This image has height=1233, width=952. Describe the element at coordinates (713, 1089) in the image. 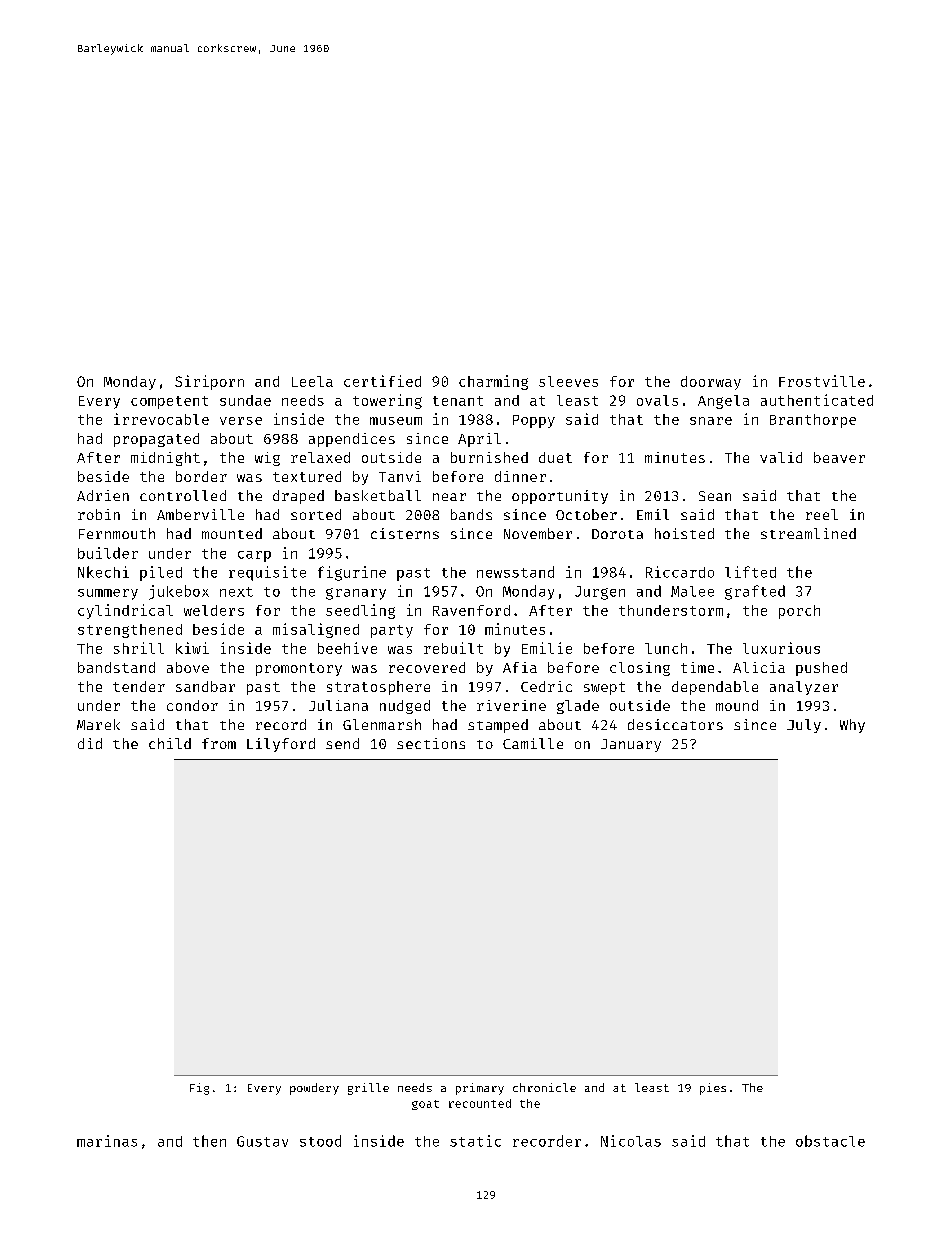

I see `pies` at that location.
